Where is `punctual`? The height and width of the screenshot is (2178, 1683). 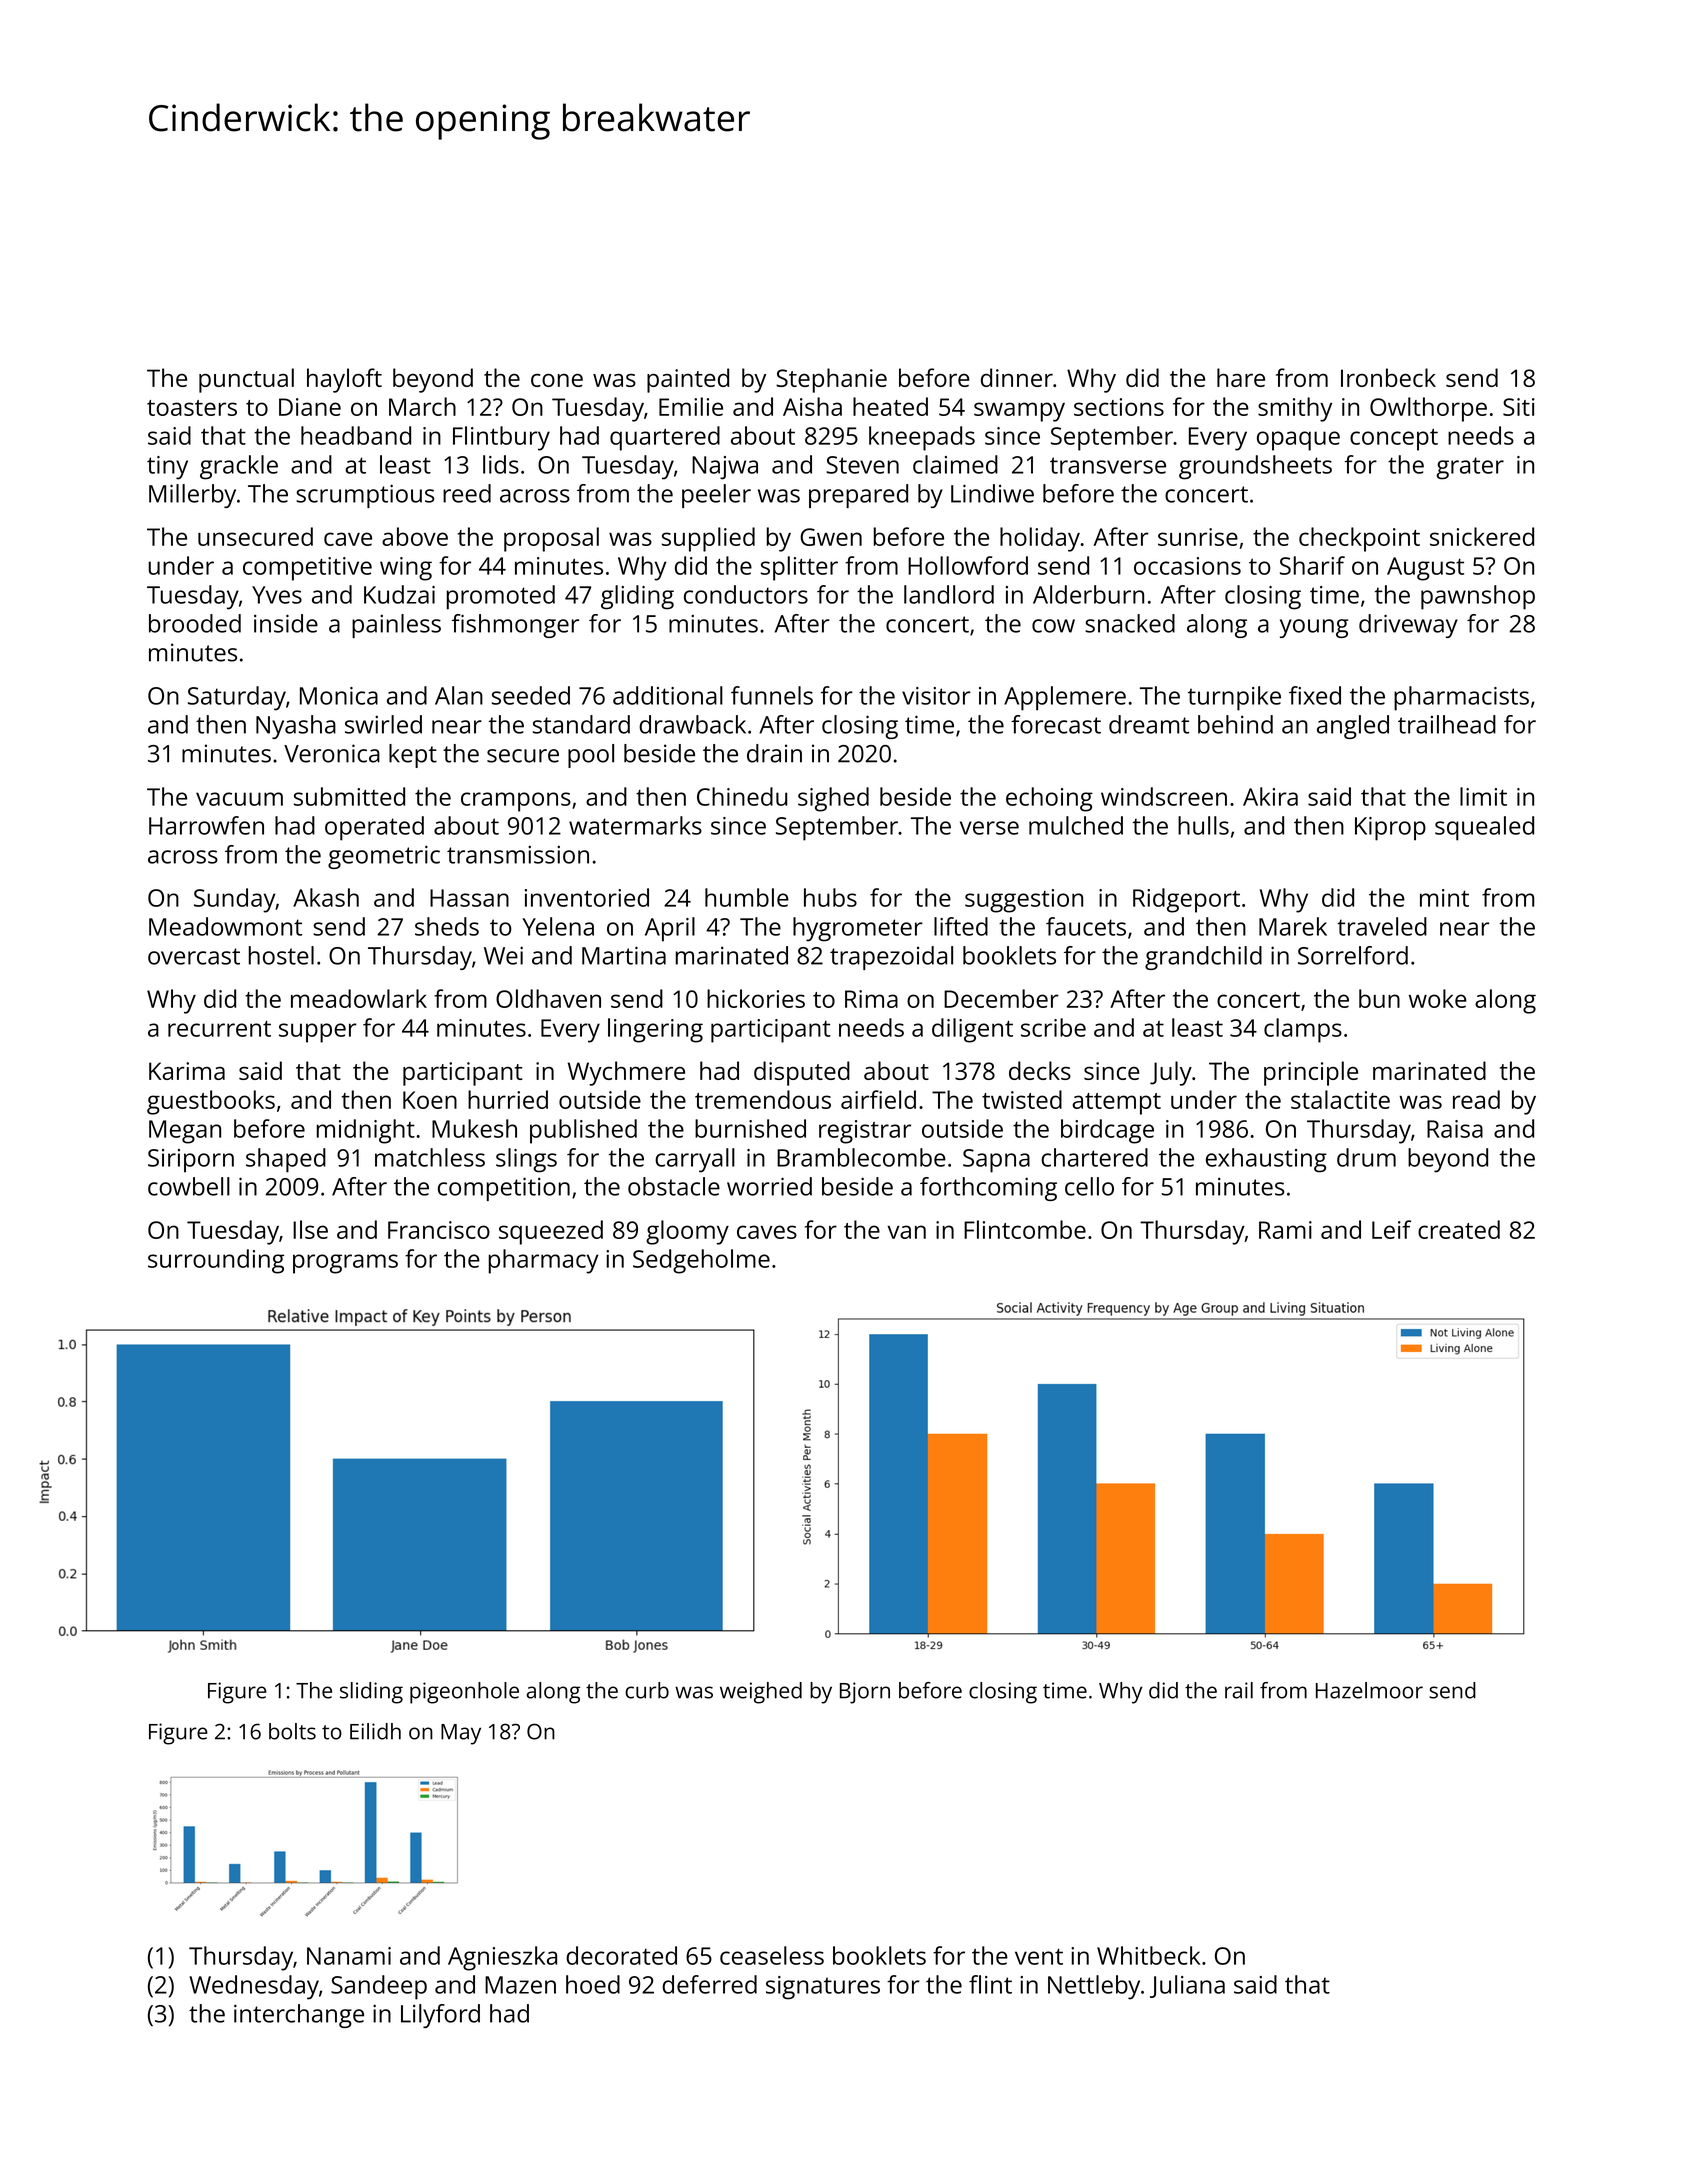 punctual is located at coordinates (246, 380).
